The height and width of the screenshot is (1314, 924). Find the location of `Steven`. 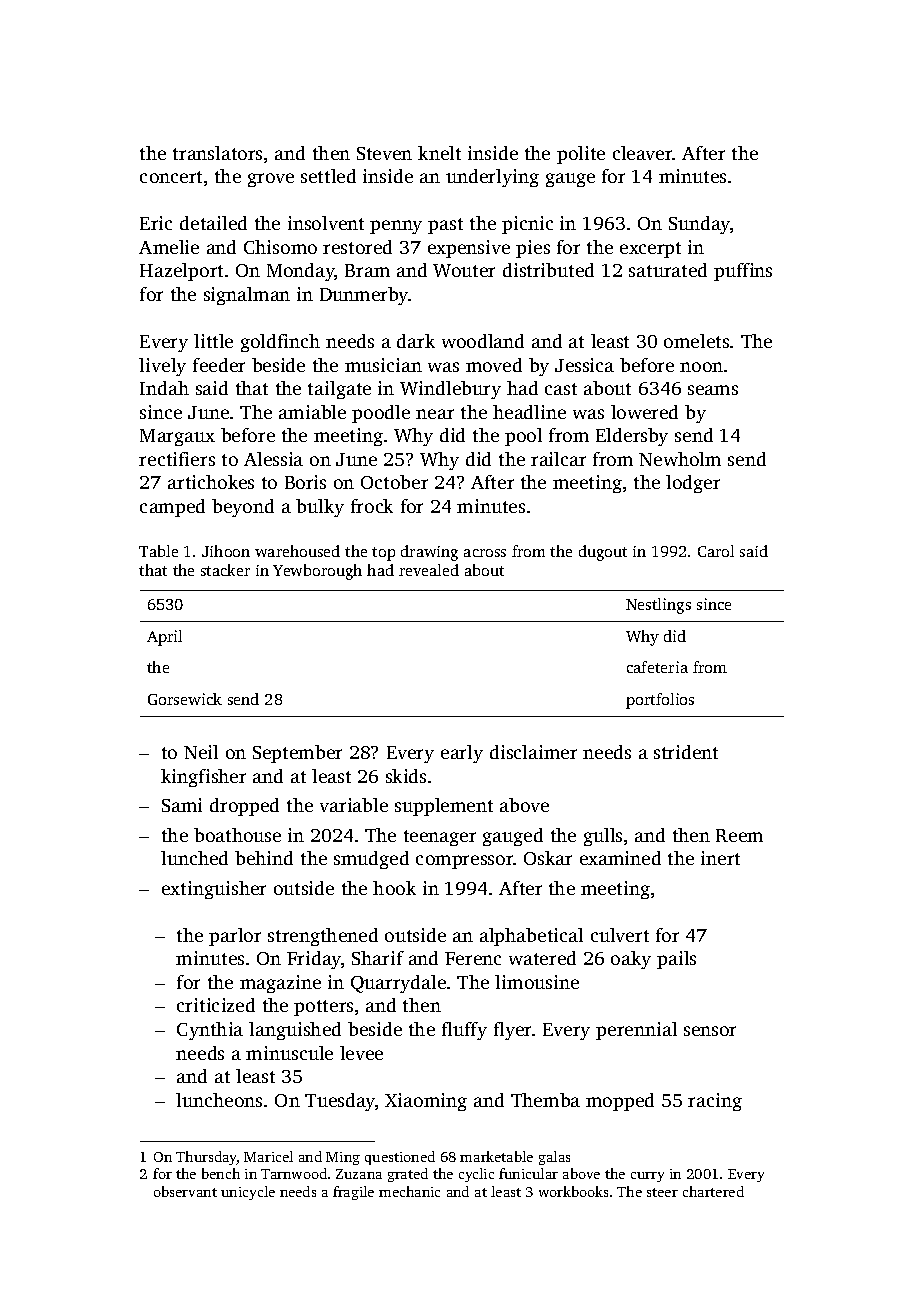

Steven is located at coordinates (384, 153).
